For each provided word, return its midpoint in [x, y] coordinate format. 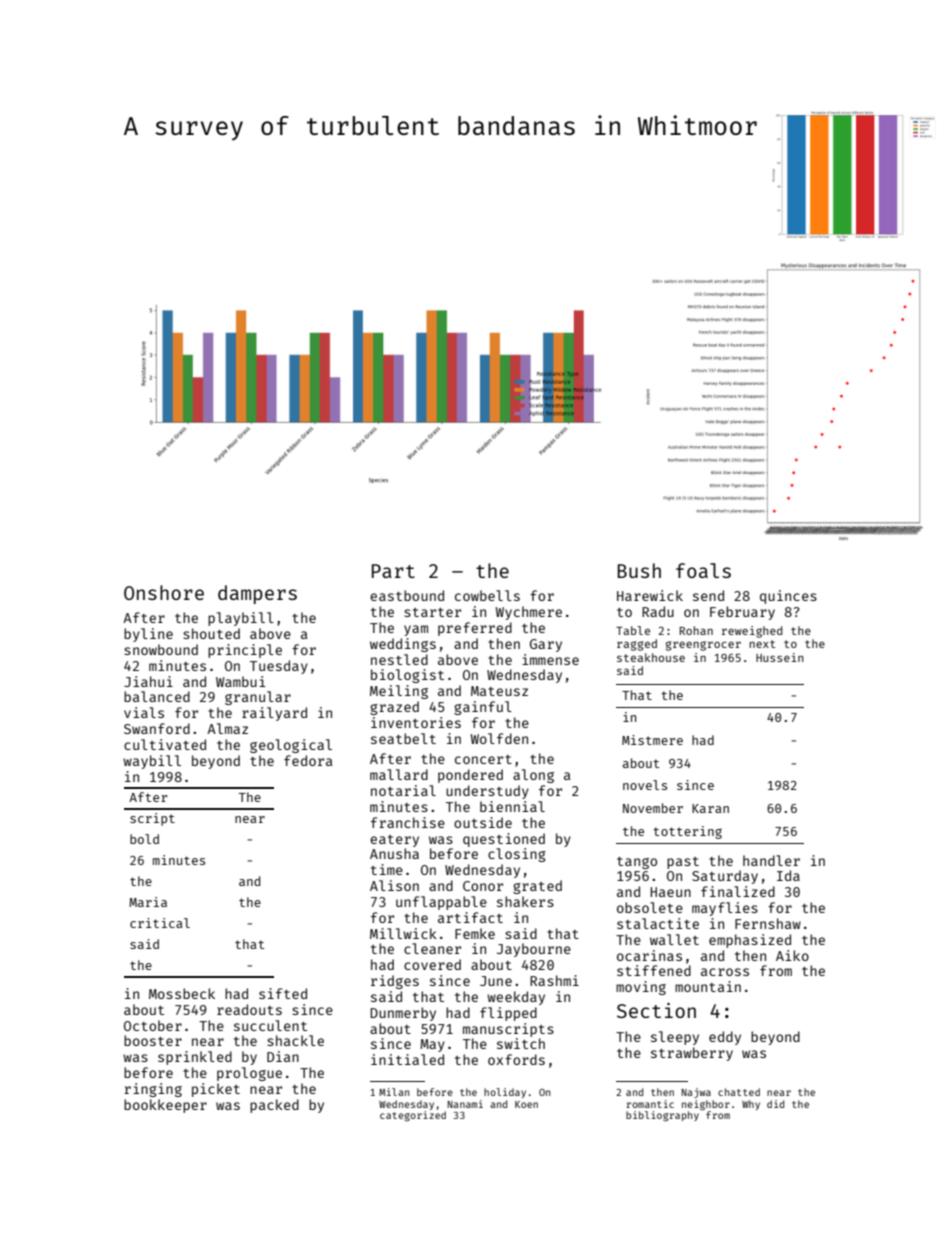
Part [393, 571]
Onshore [164, 592]
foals [703, 570]
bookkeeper [165, 1106]
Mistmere [652, 740]
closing [517, 855]
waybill [152, 762]
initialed [407, 1059]
